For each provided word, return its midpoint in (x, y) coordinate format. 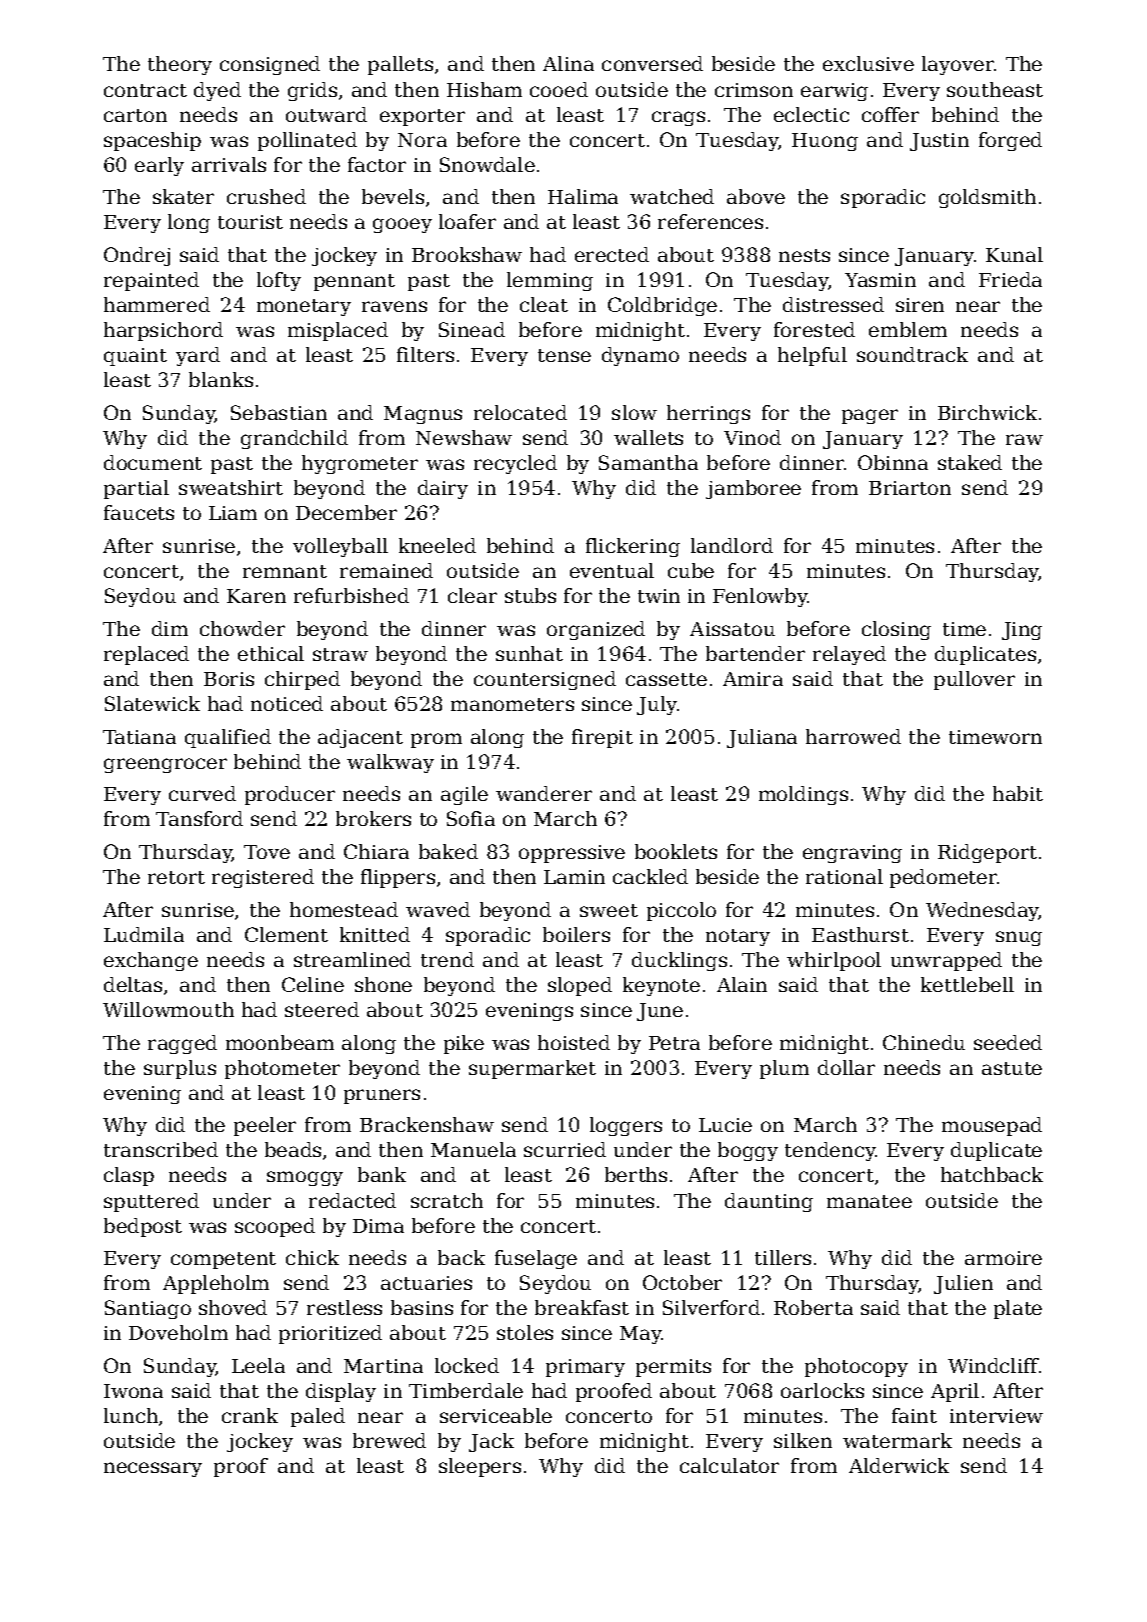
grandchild (294, 439)
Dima (378, 1226)
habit (1018, 793)
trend (447, 959)
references (710, 221)
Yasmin (880, 280)
